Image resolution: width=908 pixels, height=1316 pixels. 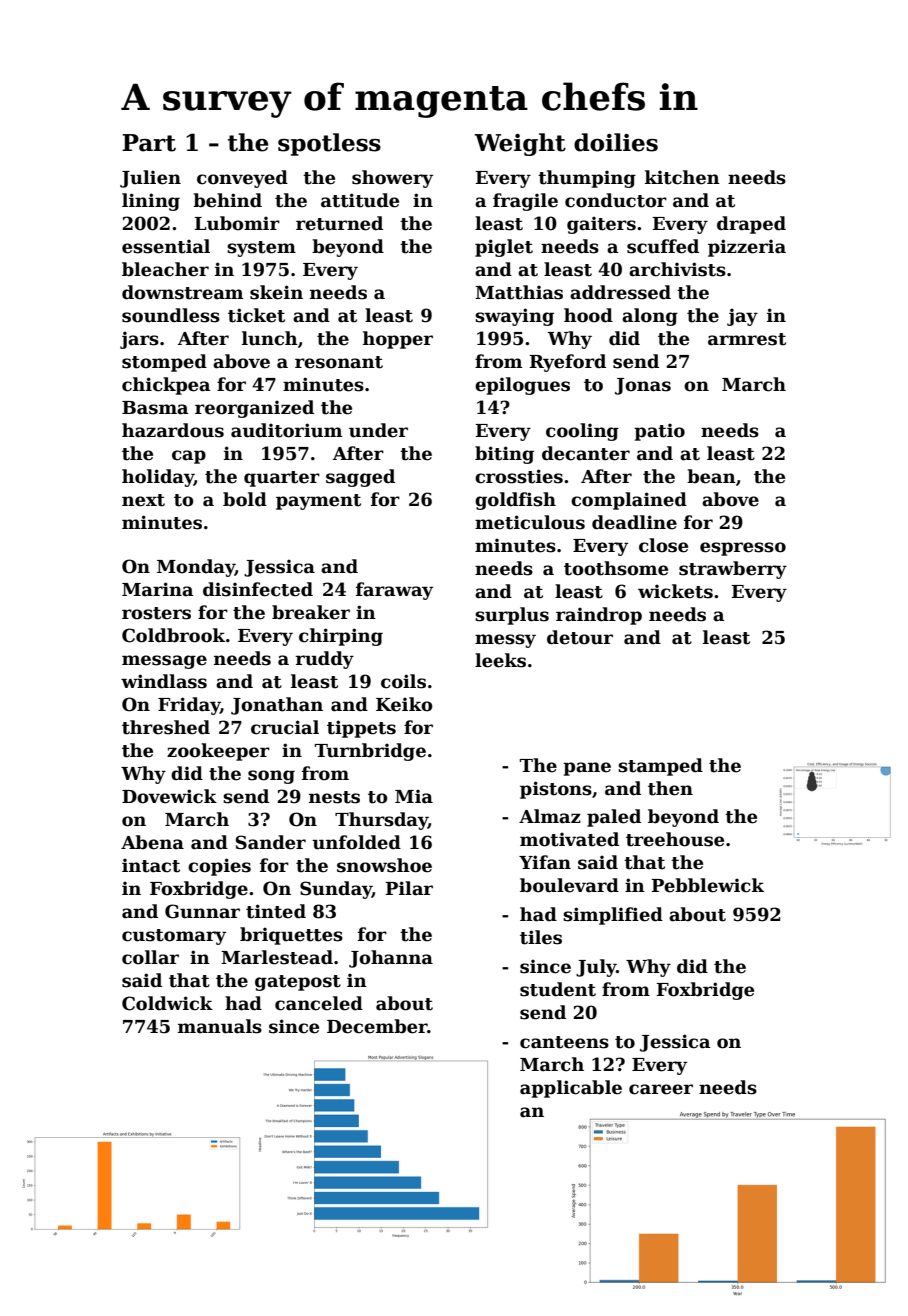 I want to click on strawberry, so click(x=733, y=570).
